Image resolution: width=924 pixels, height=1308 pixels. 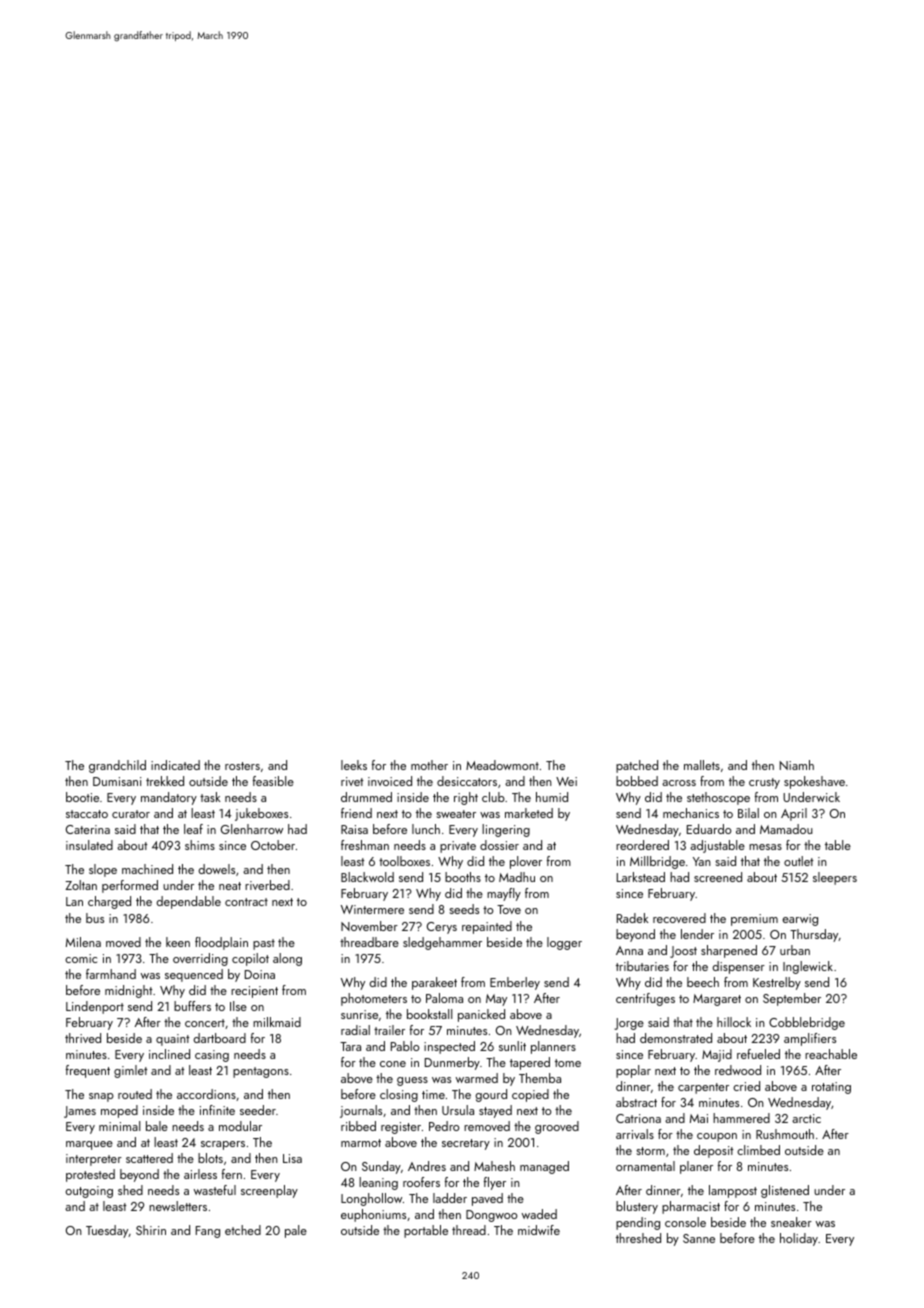 I want to click on storm, so click(x=650, y=1151).
